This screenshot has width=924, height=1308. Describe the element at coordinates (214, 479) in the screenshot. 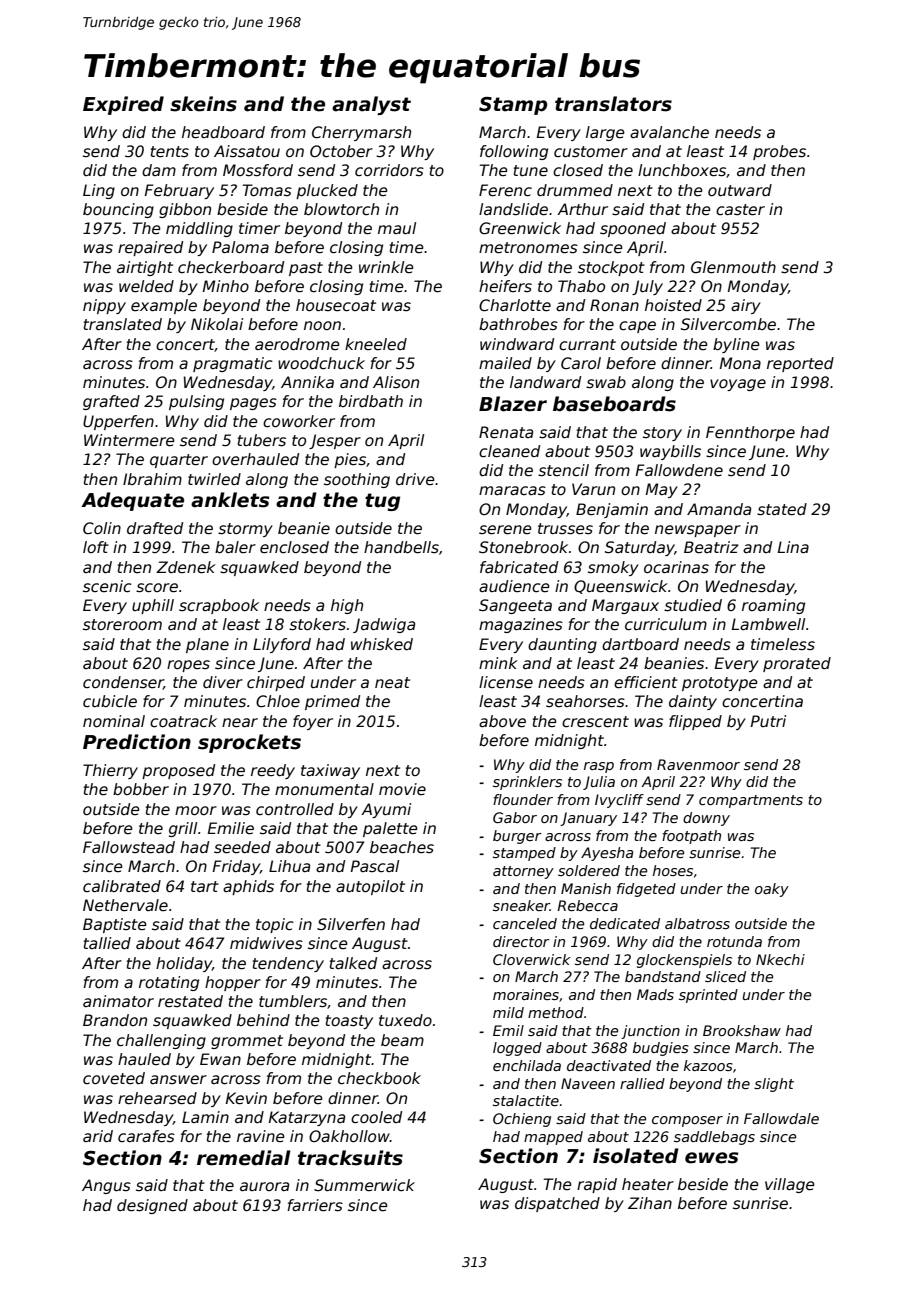

I see `twirled` at that location.
